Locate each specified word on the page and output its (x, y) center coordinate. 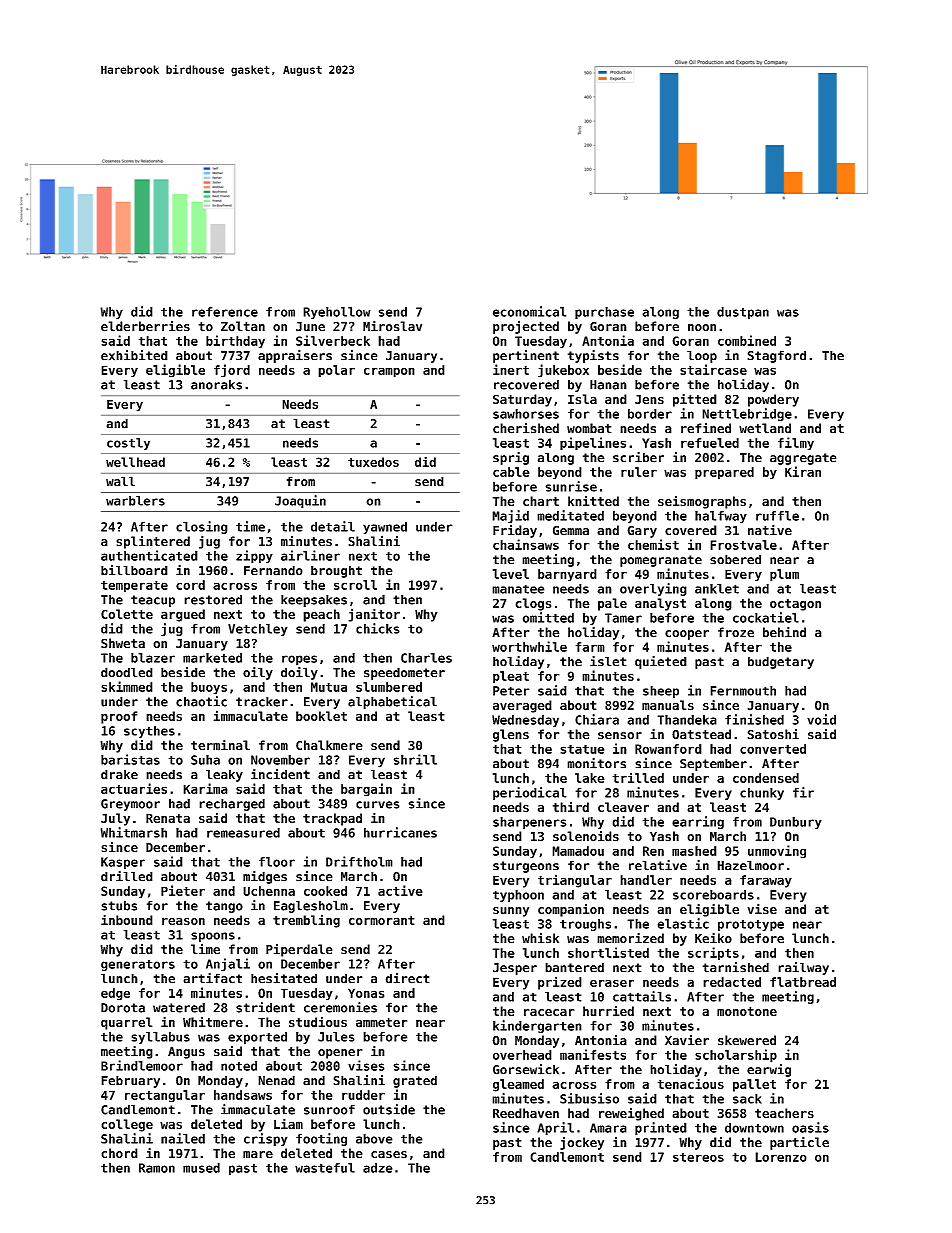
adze (378, 1168)
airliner (310, 555)
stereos (698, 1157)
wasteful (325, 1168)
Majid (510, 516)
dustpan (743, 313)
